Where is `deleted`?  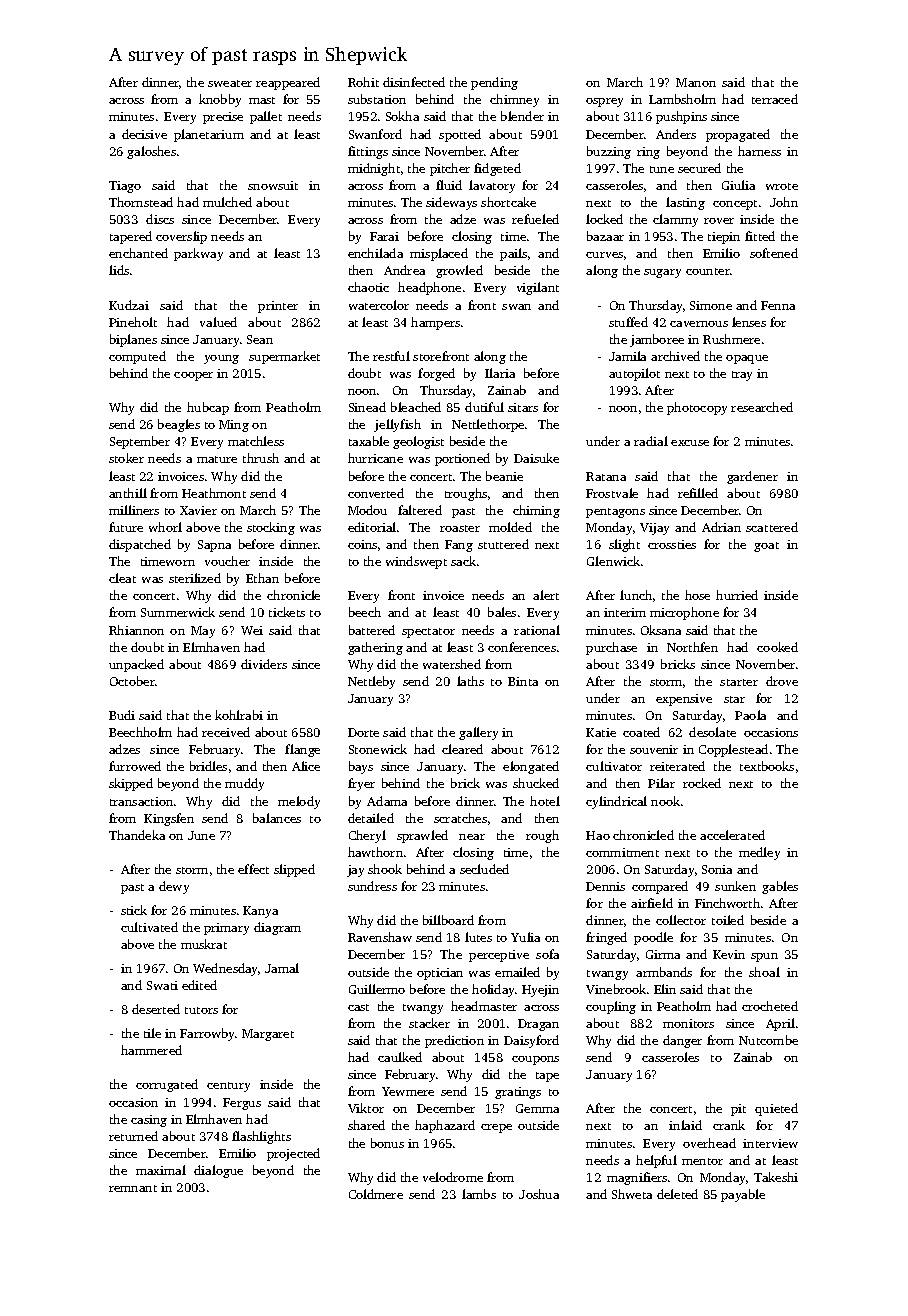
deleted is located at coordinates (677, 1194).
